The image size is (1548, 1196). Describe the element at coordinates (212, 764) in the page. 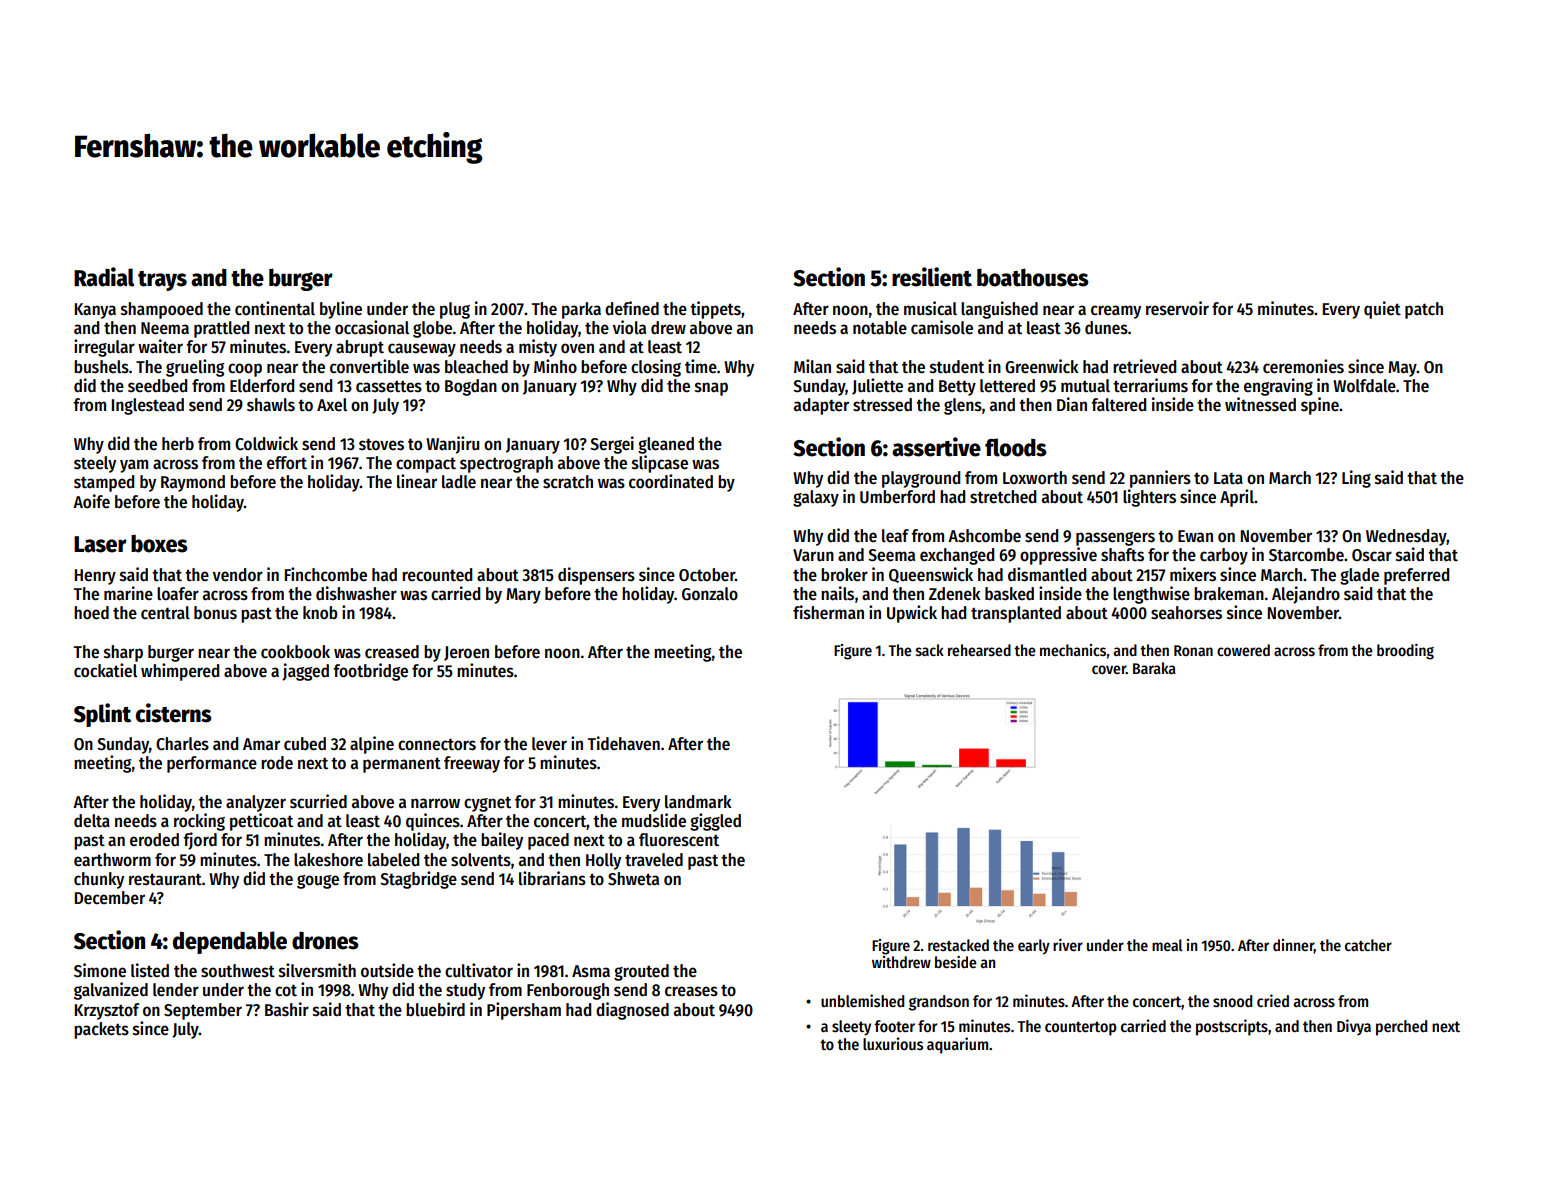

I see `performance` at that location.
